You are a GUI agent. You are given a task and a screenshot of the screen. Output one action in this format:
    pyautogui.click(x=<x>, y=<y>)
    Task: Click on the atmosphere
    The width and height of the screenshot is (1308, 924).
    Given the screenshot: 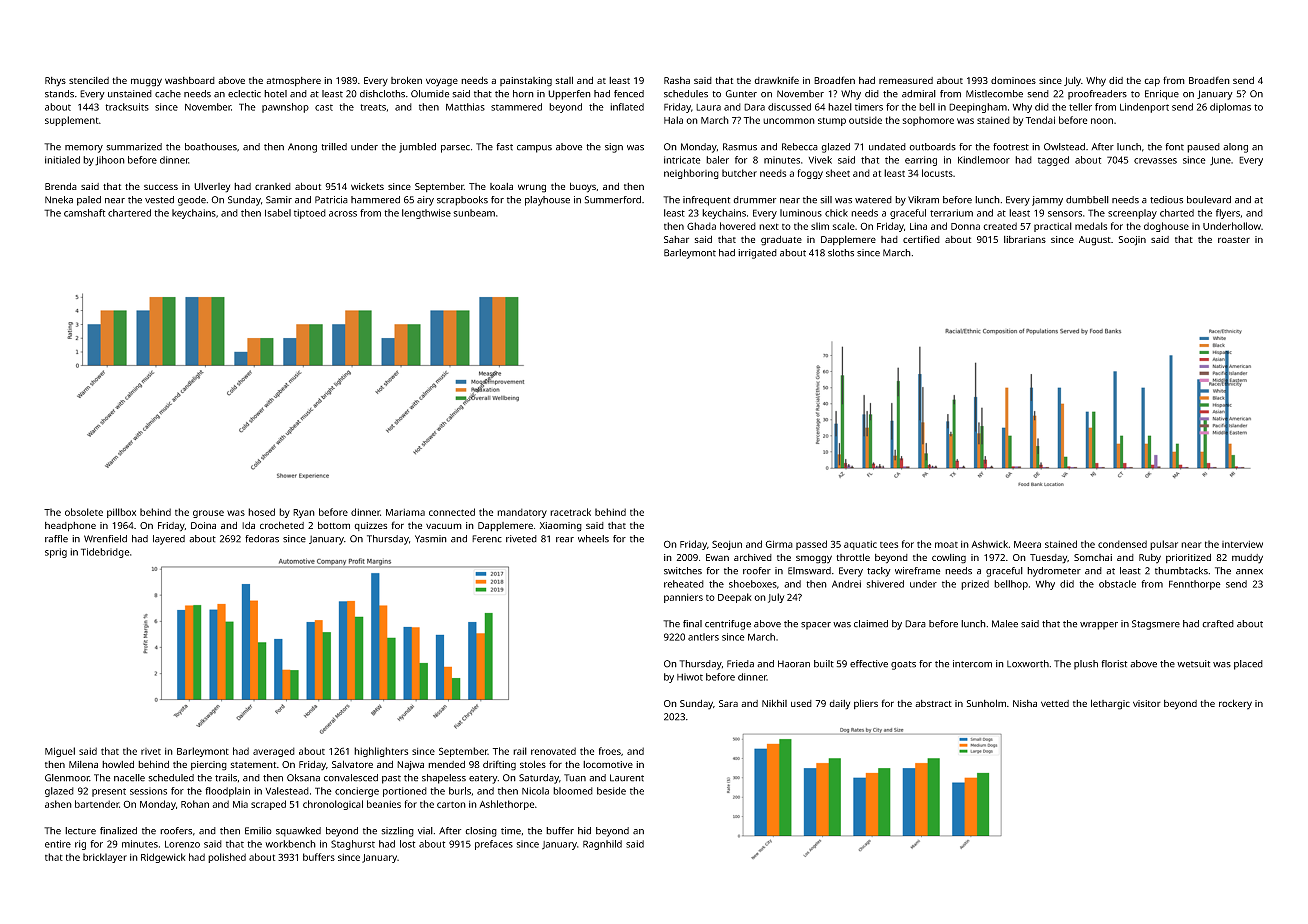 What is the action you would take?
    pyautogui.click(x=293, y=81)
